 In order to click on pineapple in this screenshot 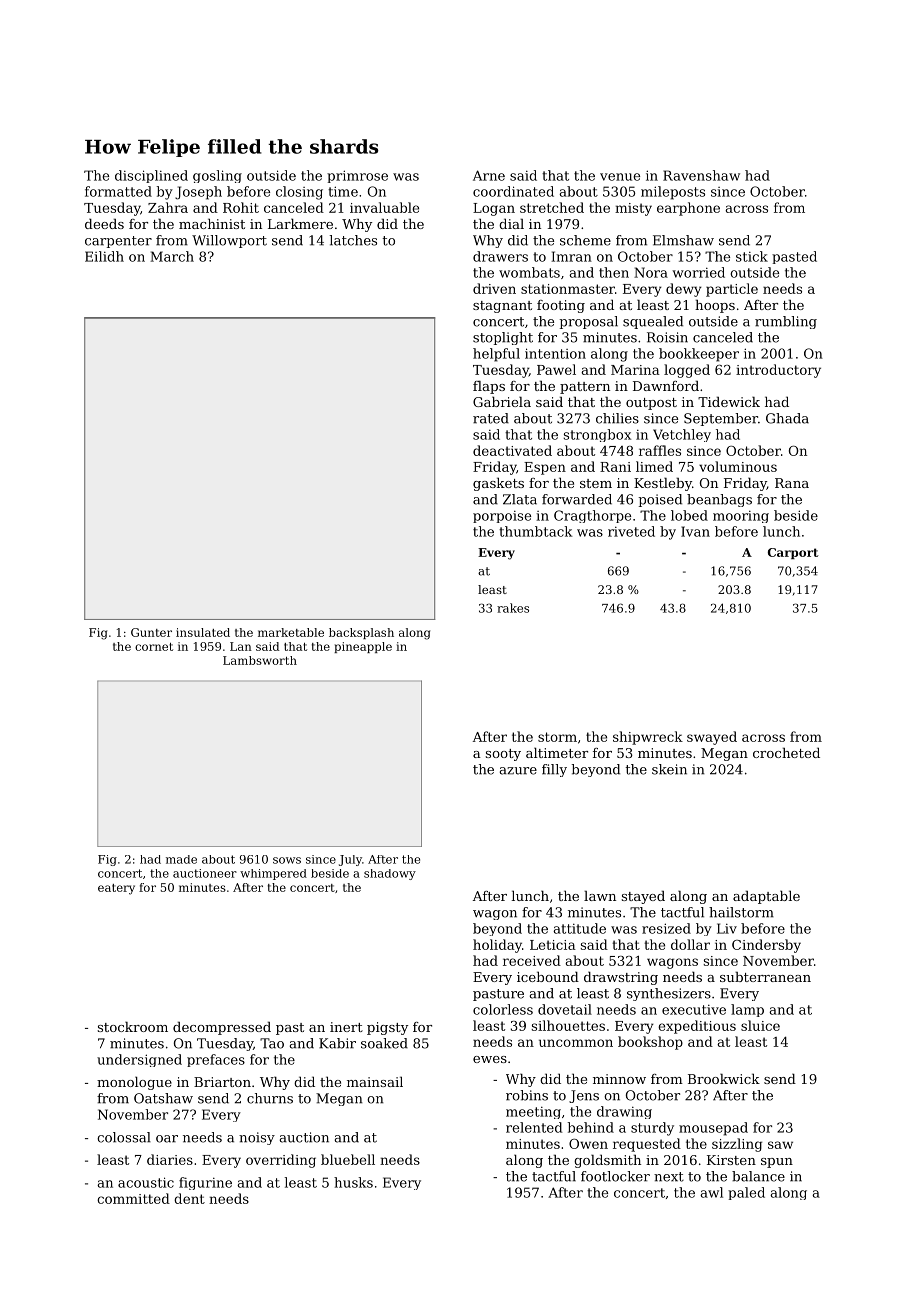, I will do `click(363, 647)`.
